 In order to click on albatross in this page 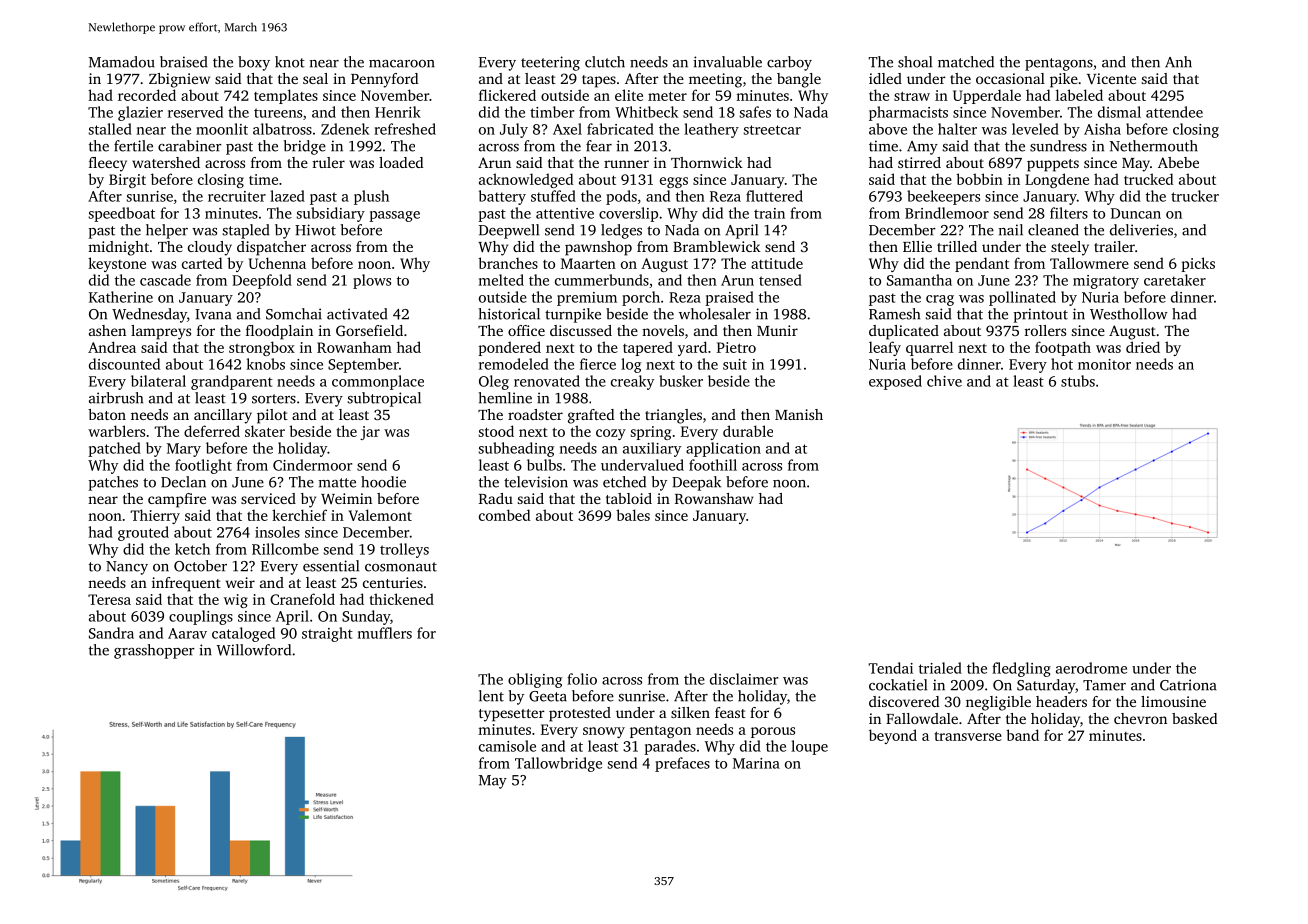, I will do `click(282, 129)`.
